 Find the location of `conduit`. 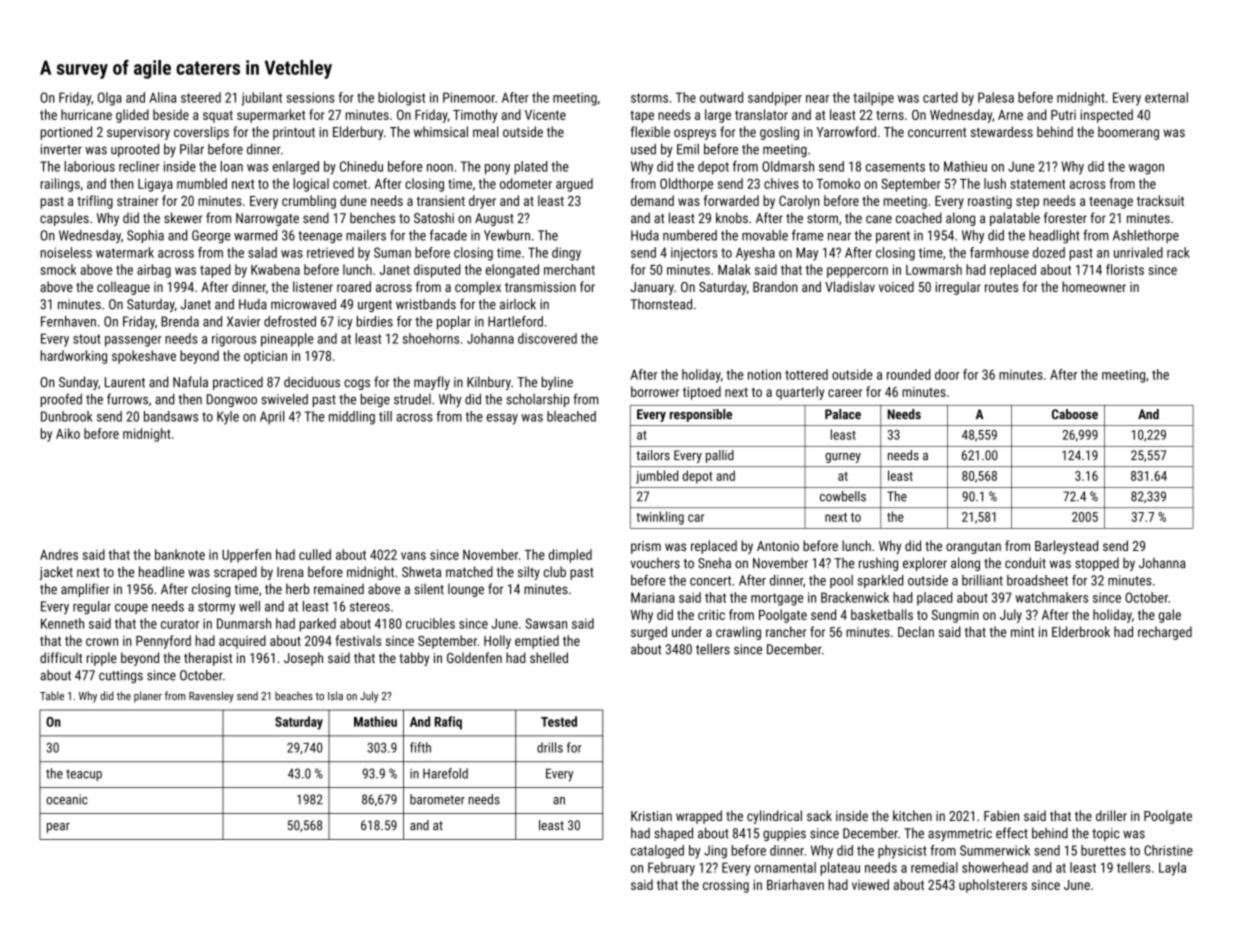

conduit is located at coordinates (1025, 562).
